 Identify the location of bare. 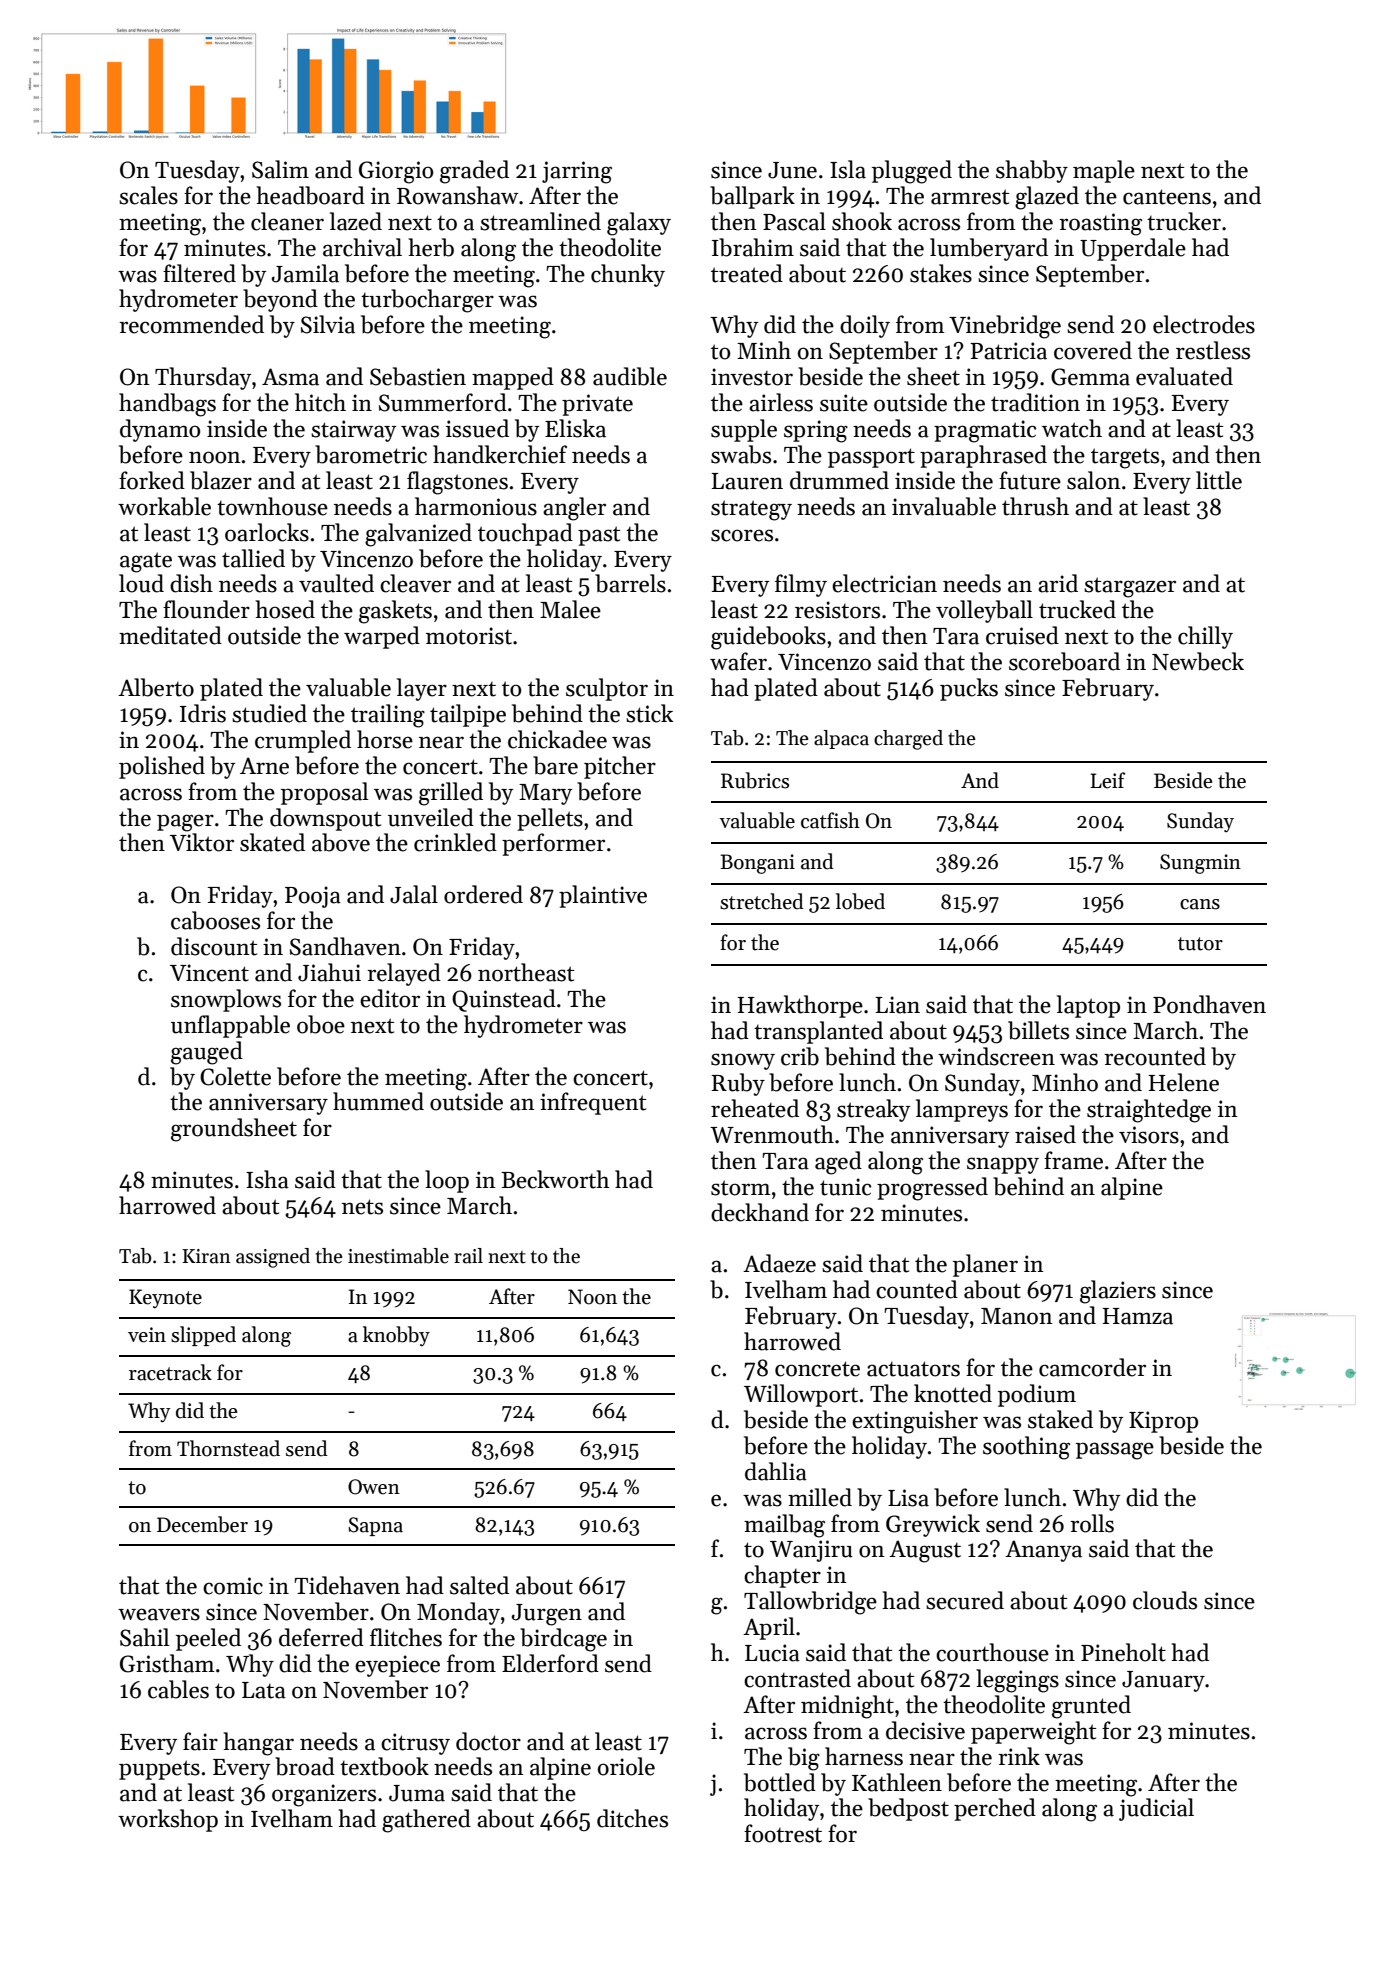
(555, 765).
